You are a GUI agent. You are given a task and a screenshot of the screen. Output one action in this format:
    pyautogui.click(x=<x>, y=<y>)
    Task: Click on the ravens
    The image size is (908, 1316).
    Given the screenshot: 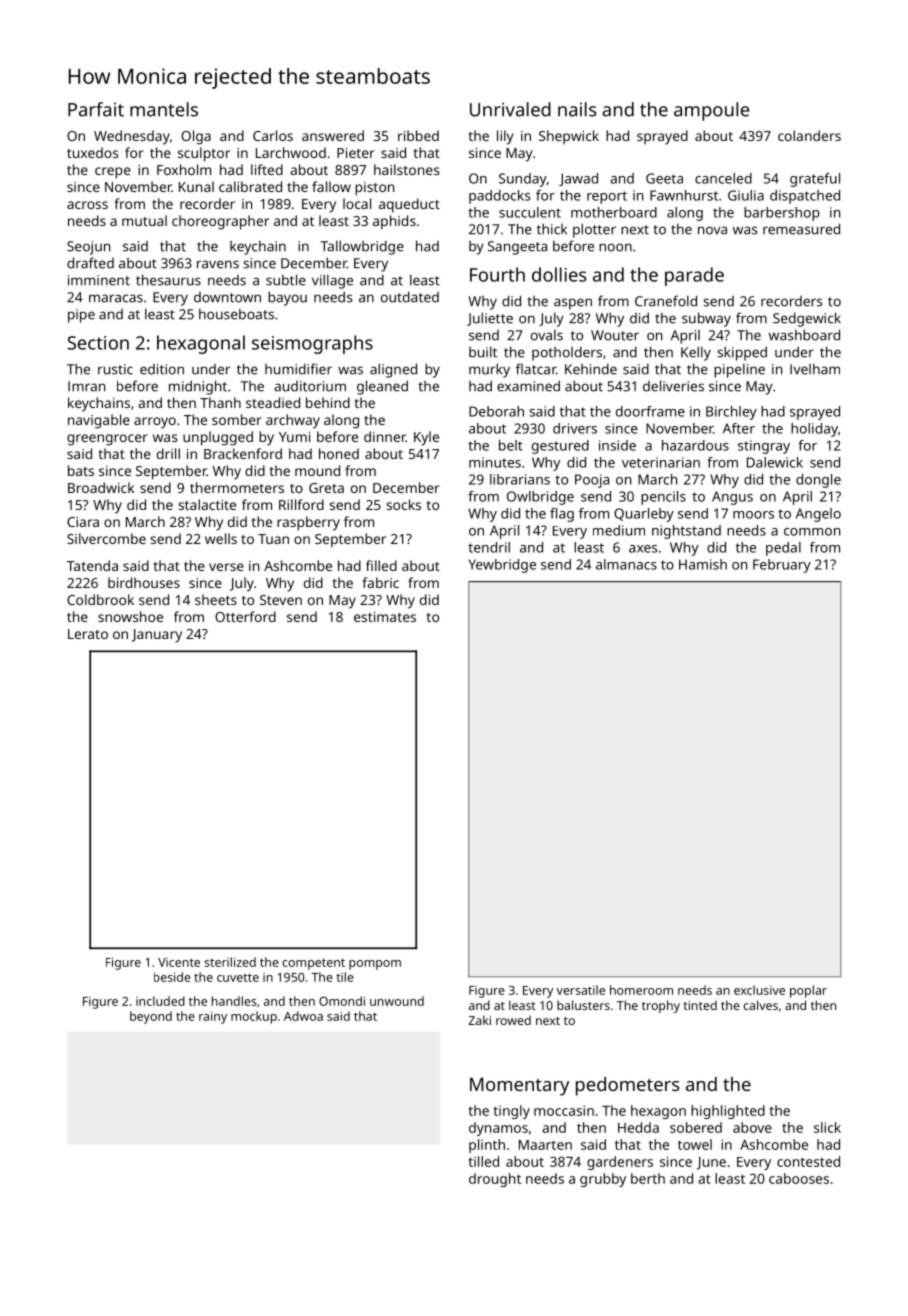 What is the action you would take?
    pyautogui.click(x=218, y=264)
